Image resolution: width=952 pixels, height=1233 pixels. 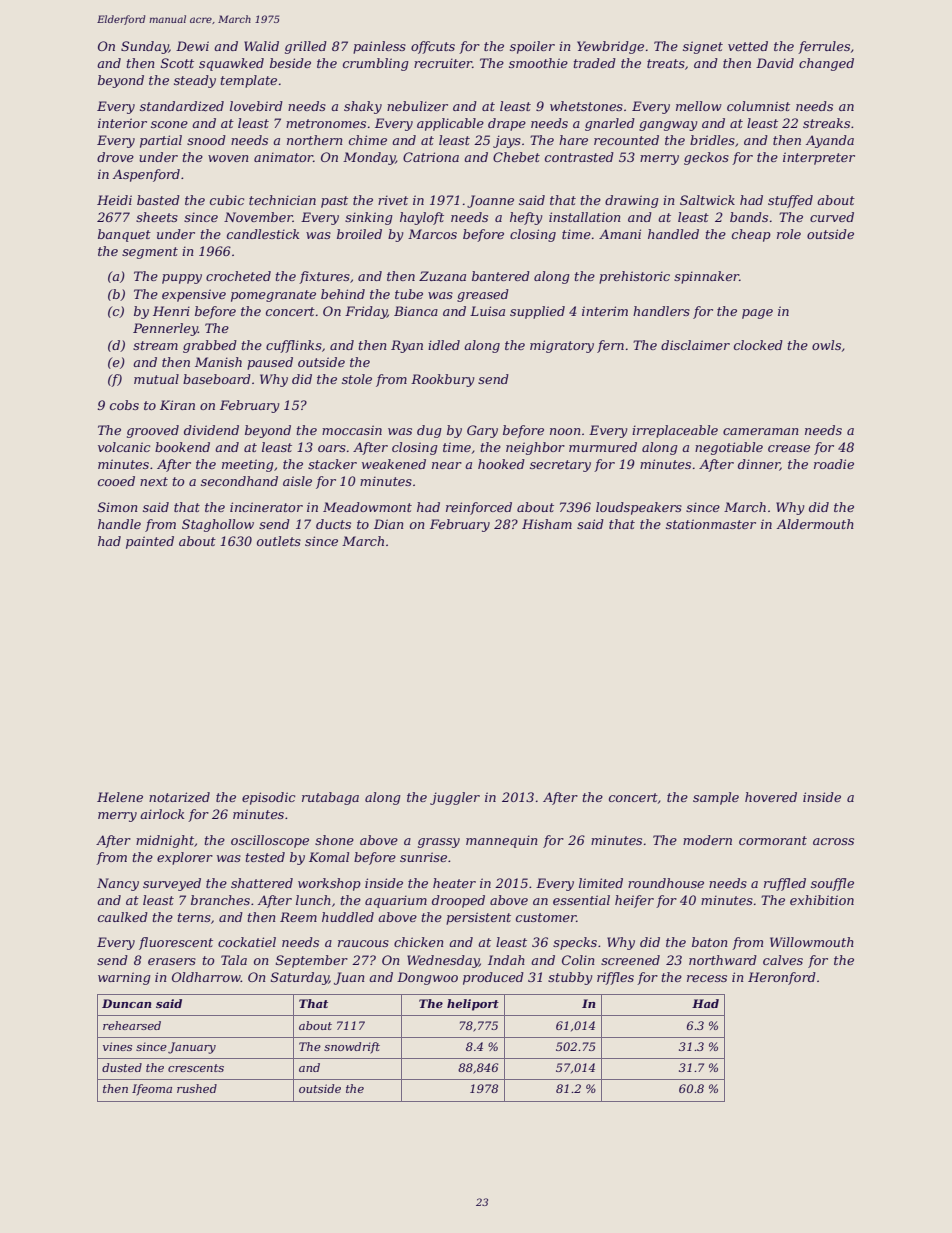 I want to click on vetted, so click(x=748, y=46).
